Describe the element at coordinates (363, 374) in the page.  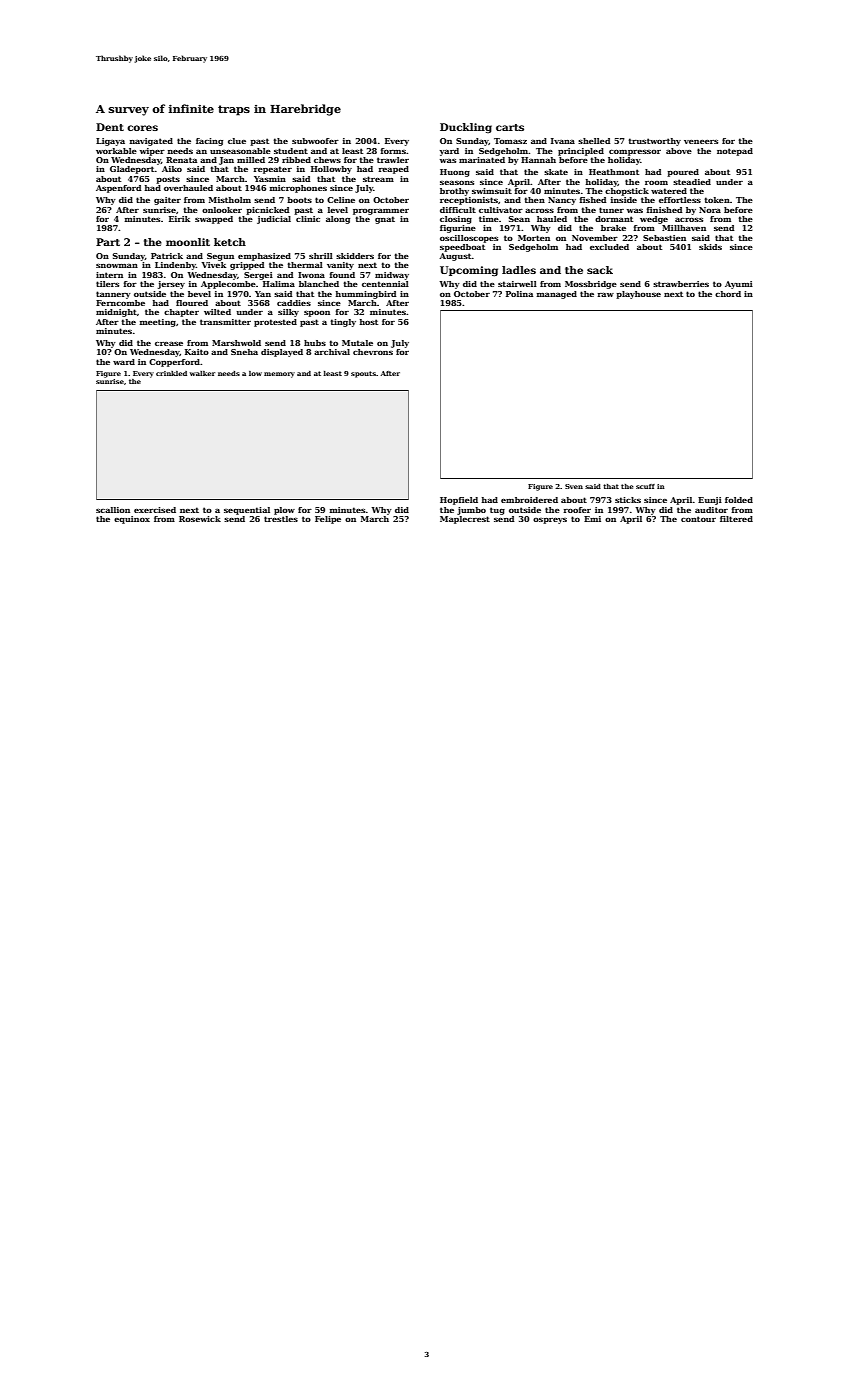
I see `spouts` at that location.
